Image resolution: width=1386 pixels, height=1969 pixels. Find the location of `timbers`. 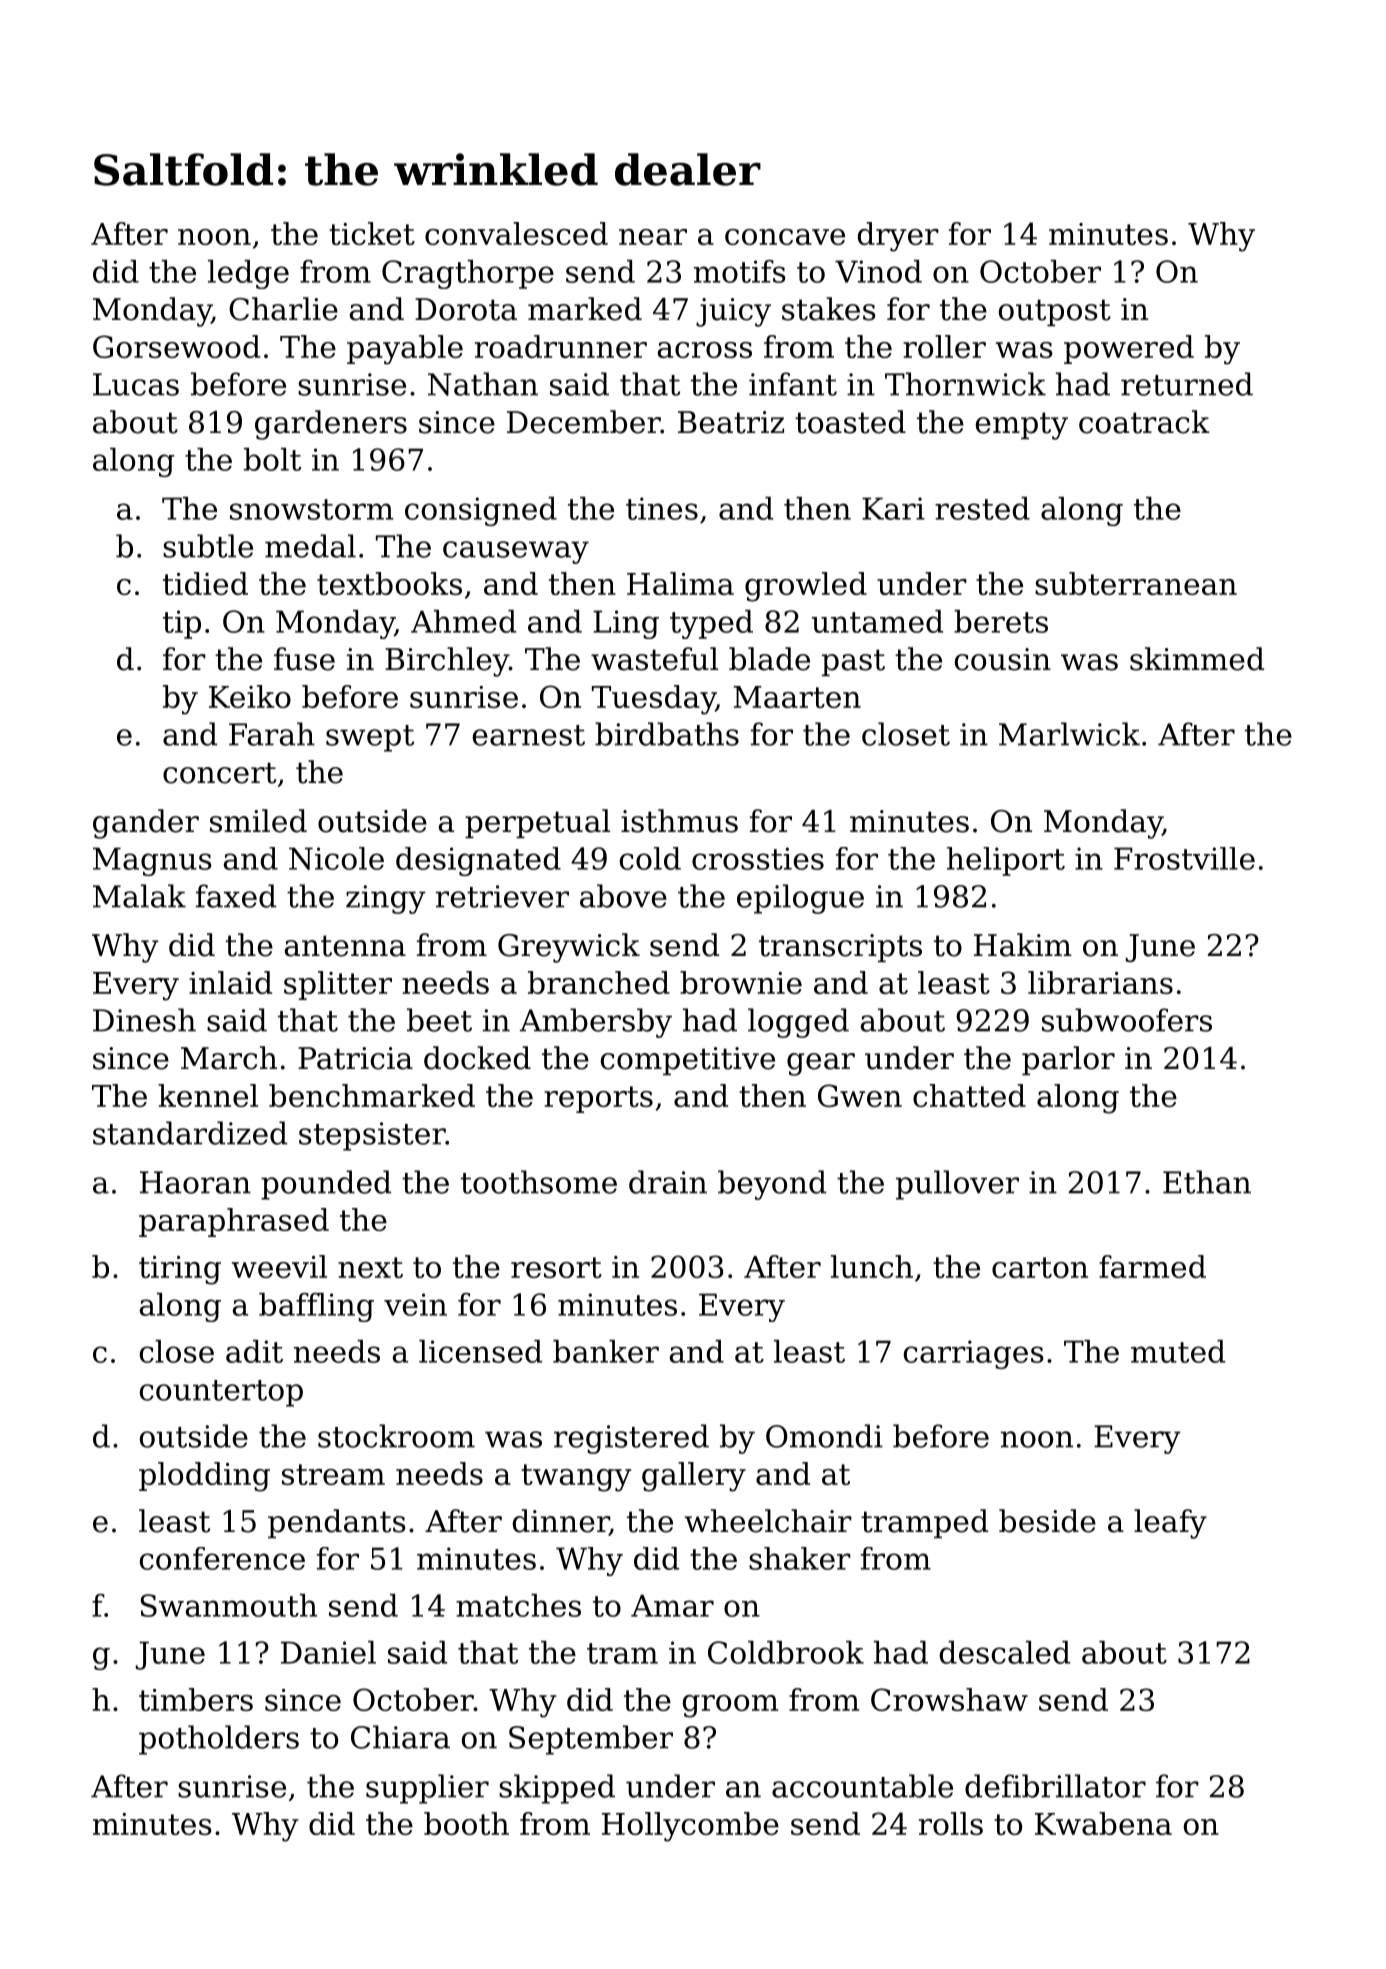

timbers is located at coordinates (196, 1699).
